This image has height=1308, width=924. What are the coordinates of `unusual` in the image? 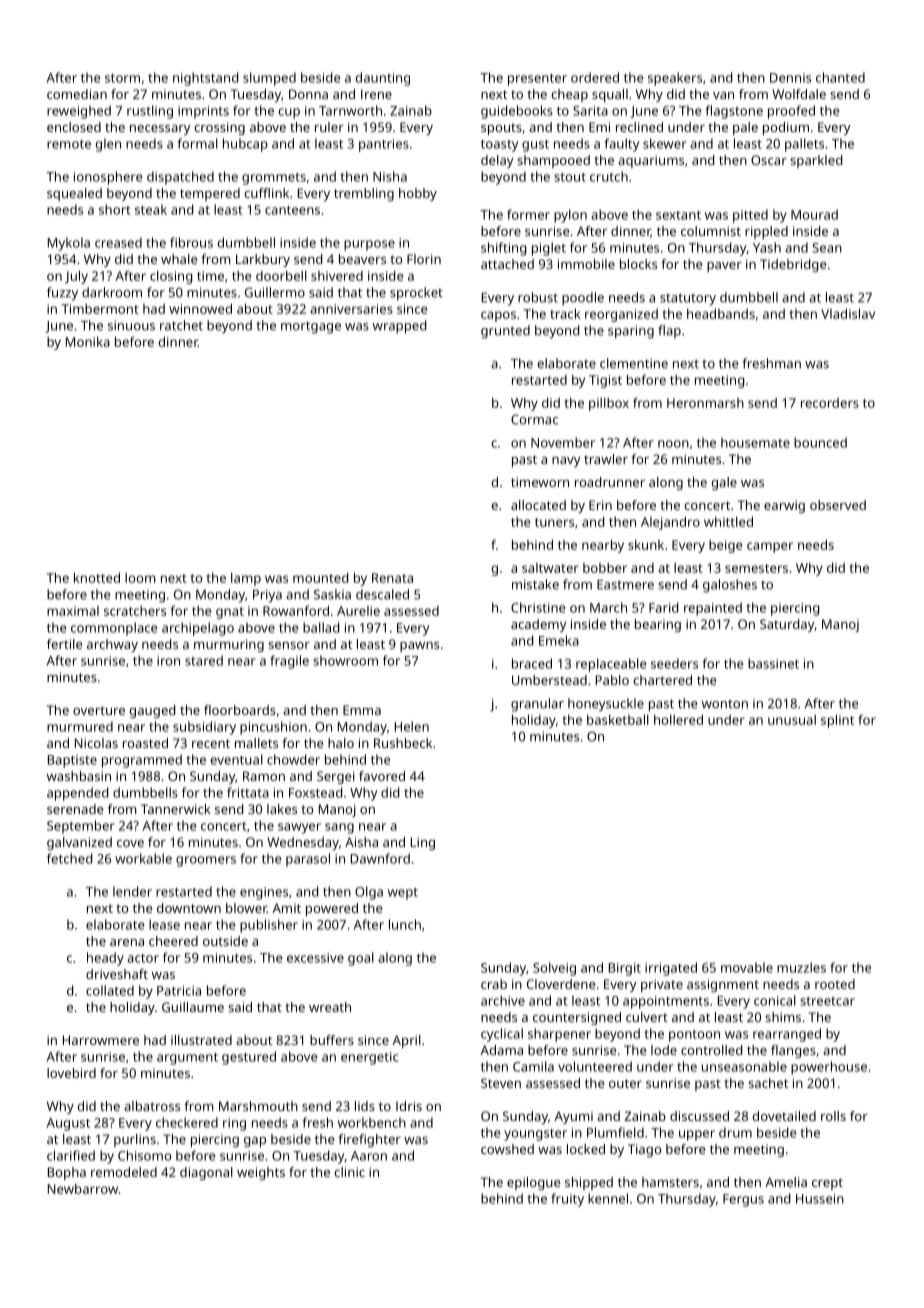 It's located at (792, 720).
